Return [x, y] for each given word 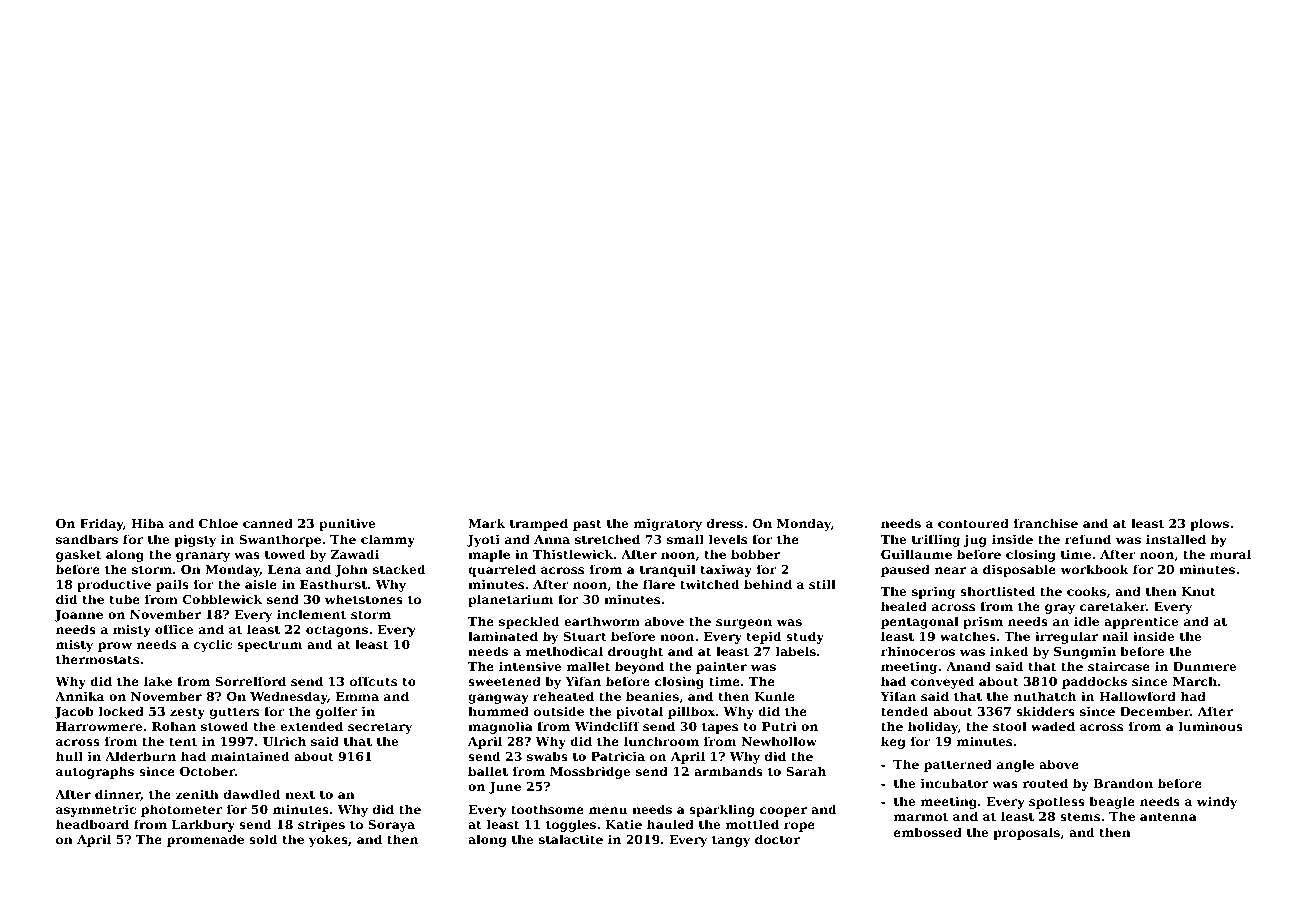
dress [725, 523]
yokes [328, 840]
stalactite [571, 839]
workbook [1094, 569]
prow [115, 647]
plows [1209, 524]
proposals [1026, 833]
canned [268, 523]
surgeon [744, 624]
